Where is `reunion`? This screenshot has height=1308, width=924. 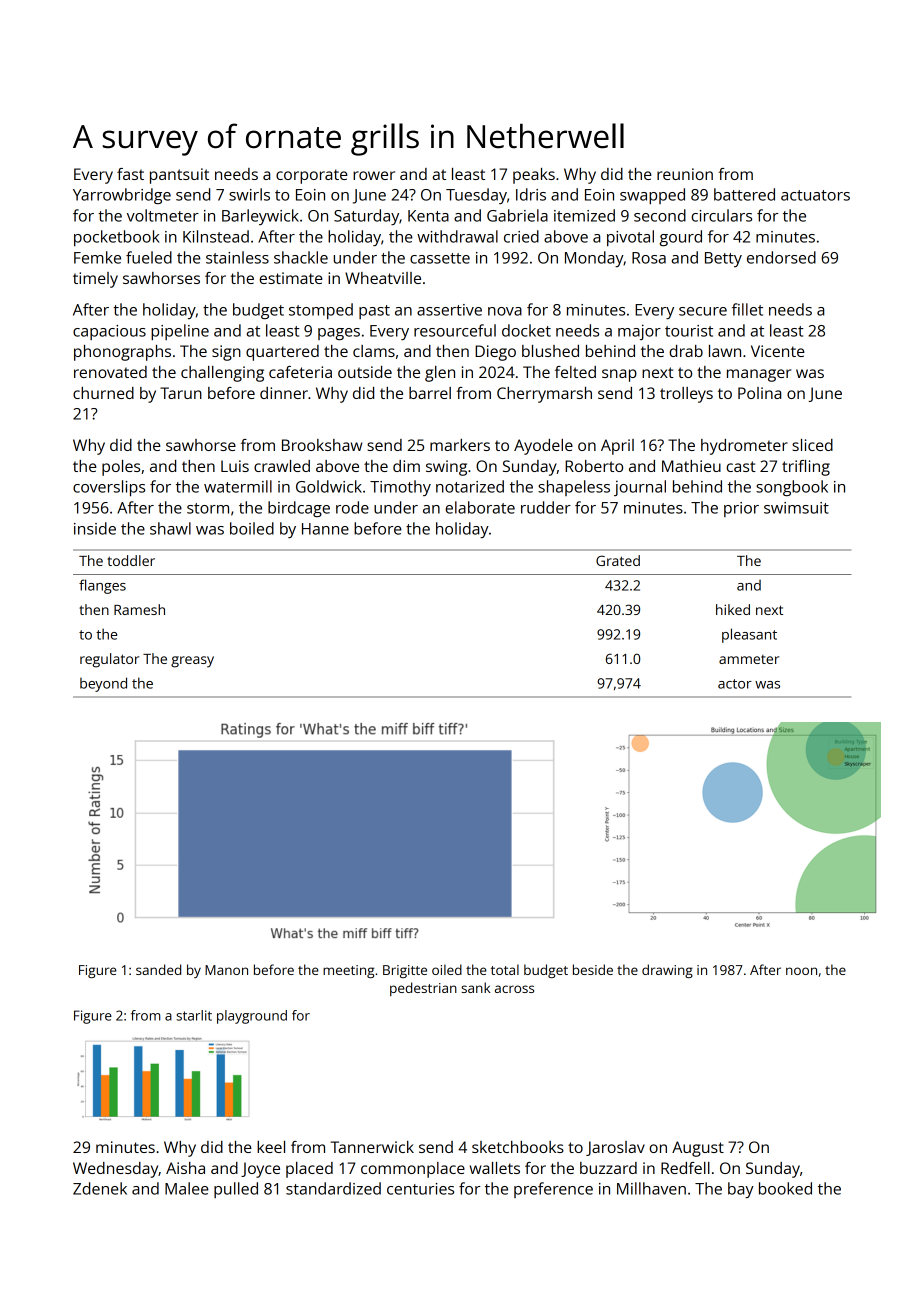
reunion is located at coordinates (685, 174).
